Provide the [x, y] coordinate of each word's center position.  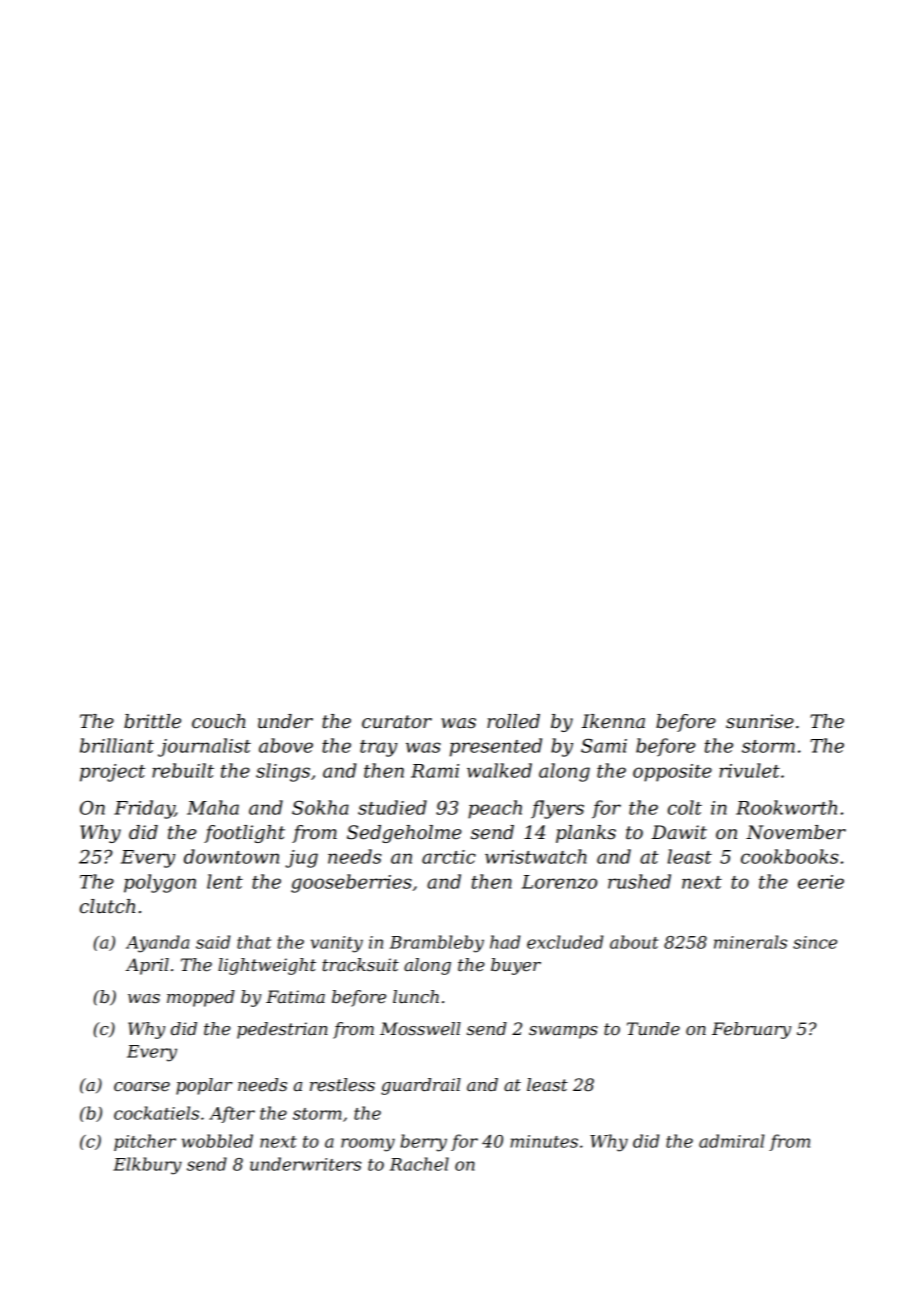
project [112, 773]
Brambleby [437, 944]
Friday [144, 809]
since [815, 942]
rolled [513, 721]
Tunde [653, 1028]
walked [499, 770]
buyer [516, 966]
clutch [107, 906]
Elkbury [147, 1166]
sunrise [760, 721]
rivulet [749, 770]
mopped [201, 998]
